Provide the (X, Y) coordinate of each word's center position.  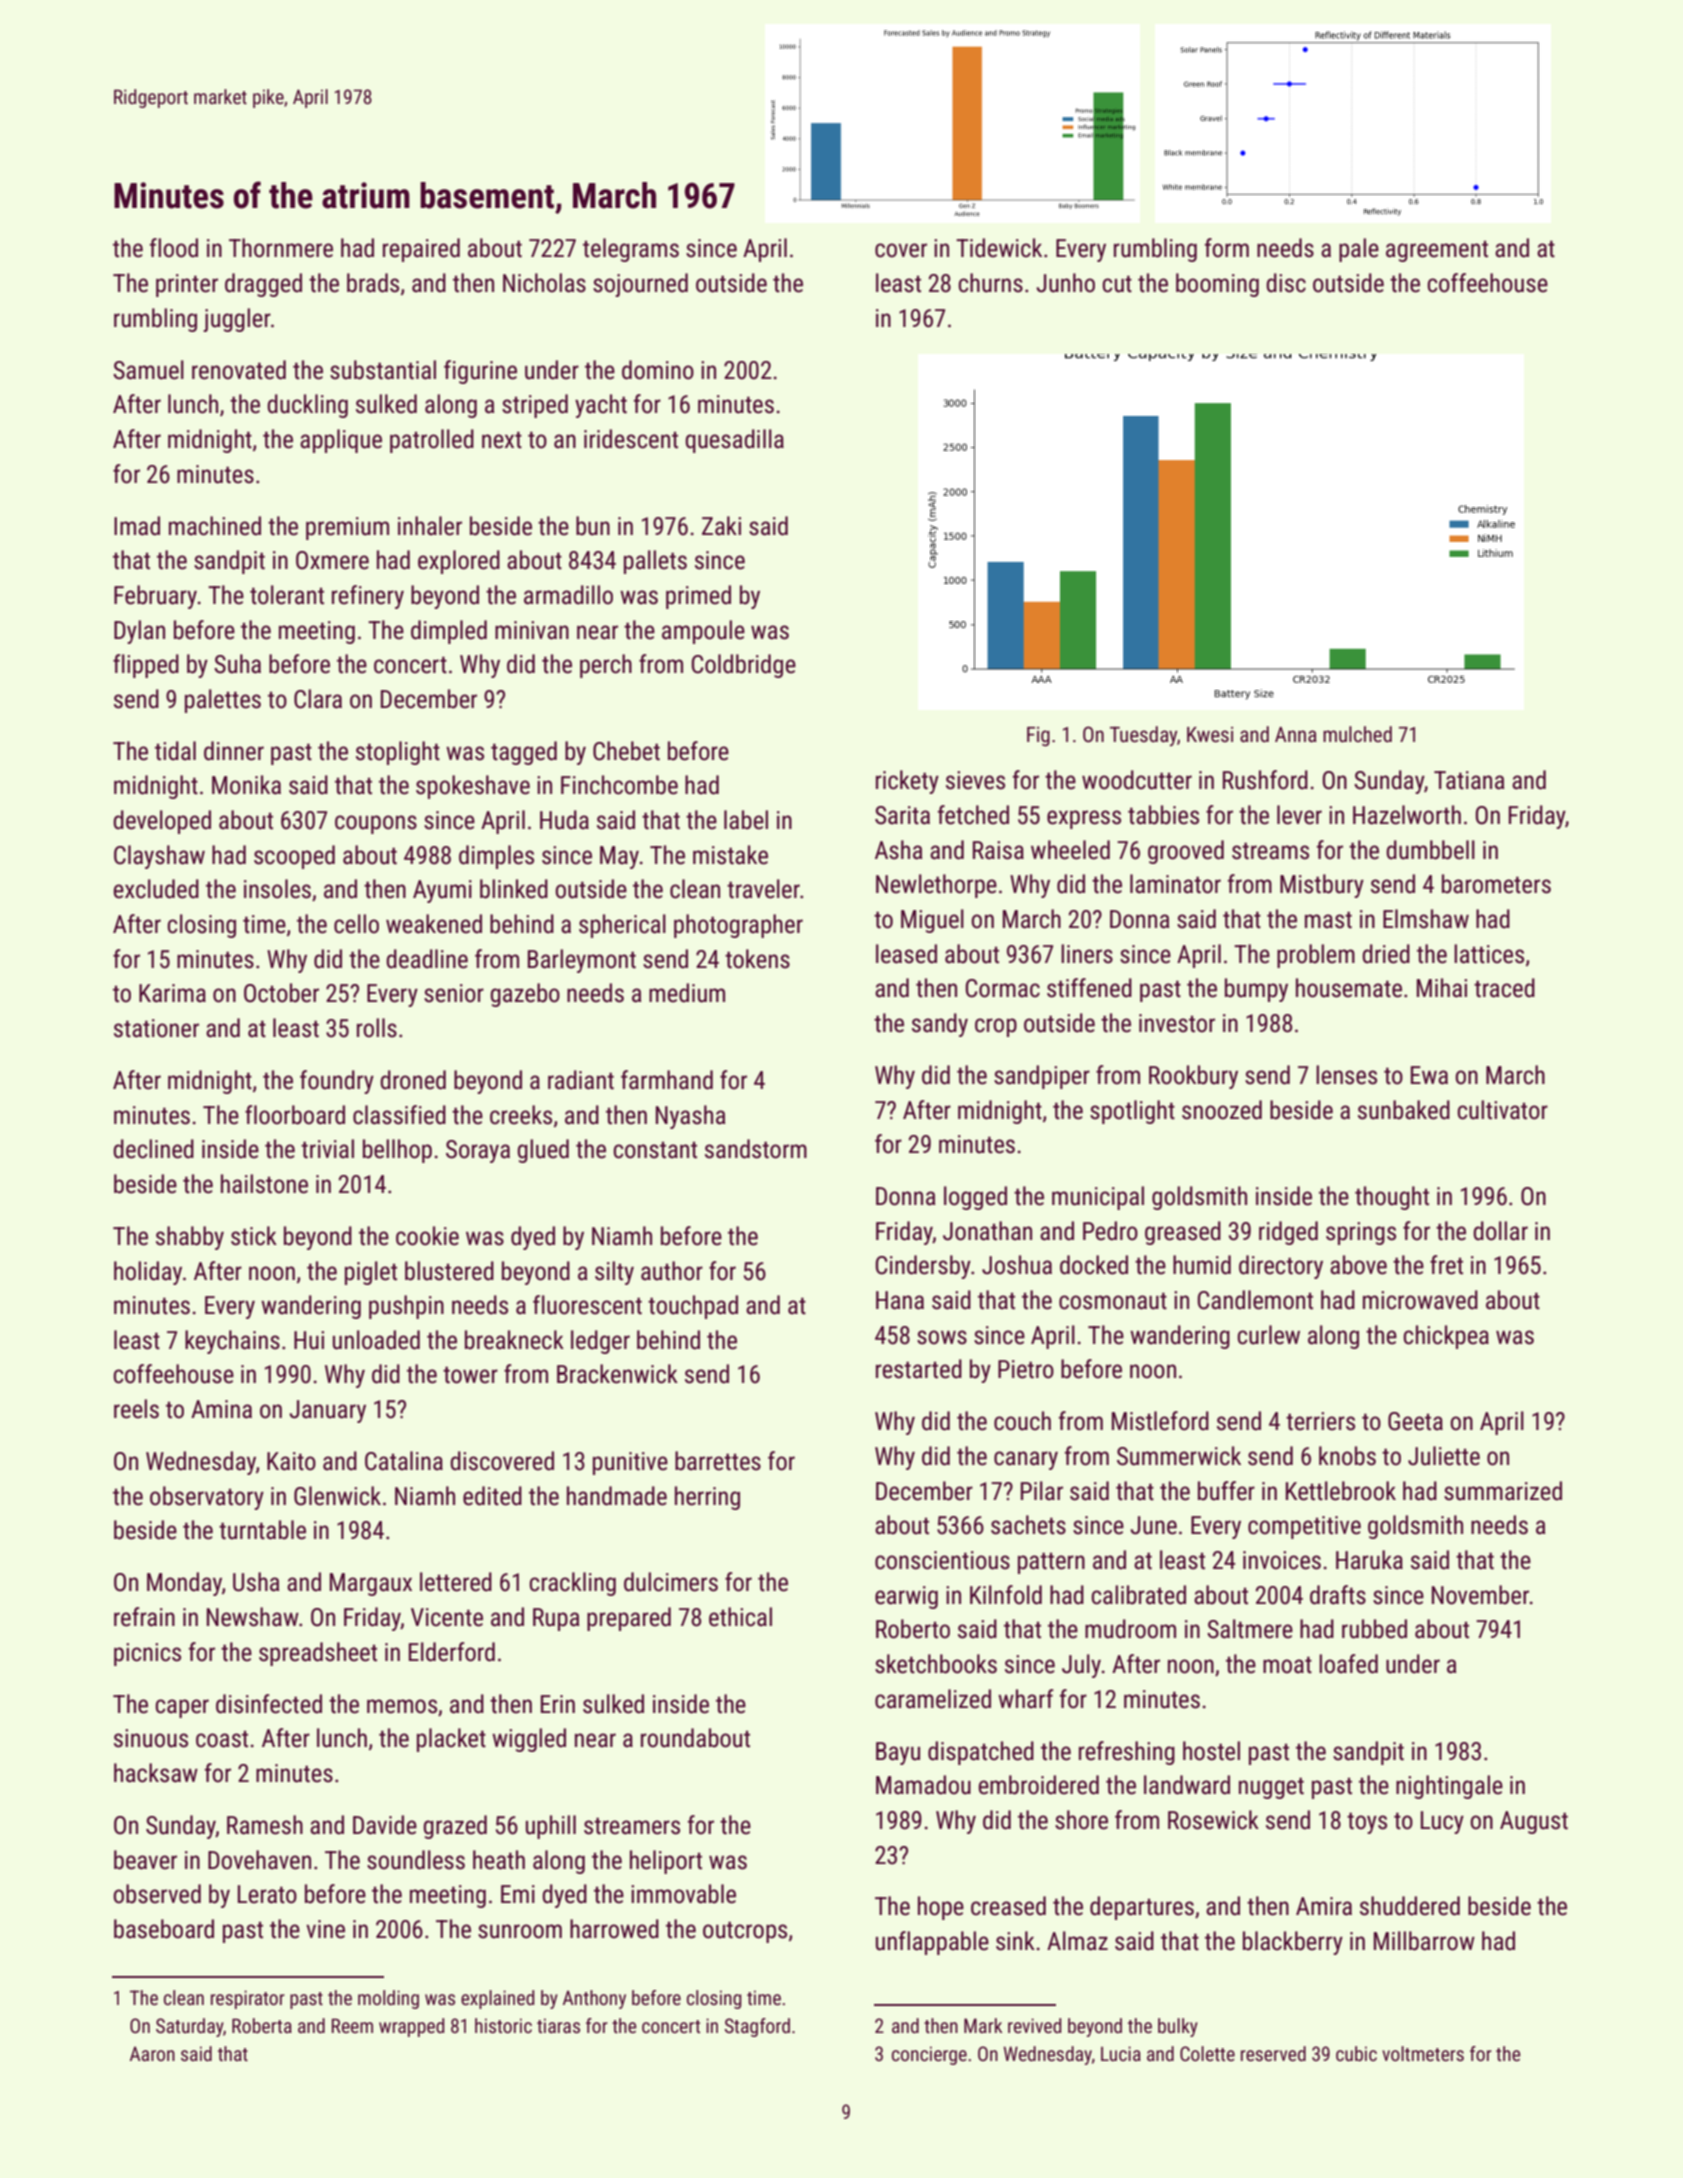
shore (1081, 1820)
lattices (1489, 954)
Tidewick (999, 248)
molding (388, 1999)
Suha (237, 664)
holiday (148, 1273)
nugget (1271, 1788)
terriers (1320, 1421)
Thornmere (281, 248)
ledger (600, 1342)
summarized (1503, 1491)
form (1226, 248)
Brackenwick (617, 1374)
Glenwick (337, 1496)
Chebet (626, 751)
